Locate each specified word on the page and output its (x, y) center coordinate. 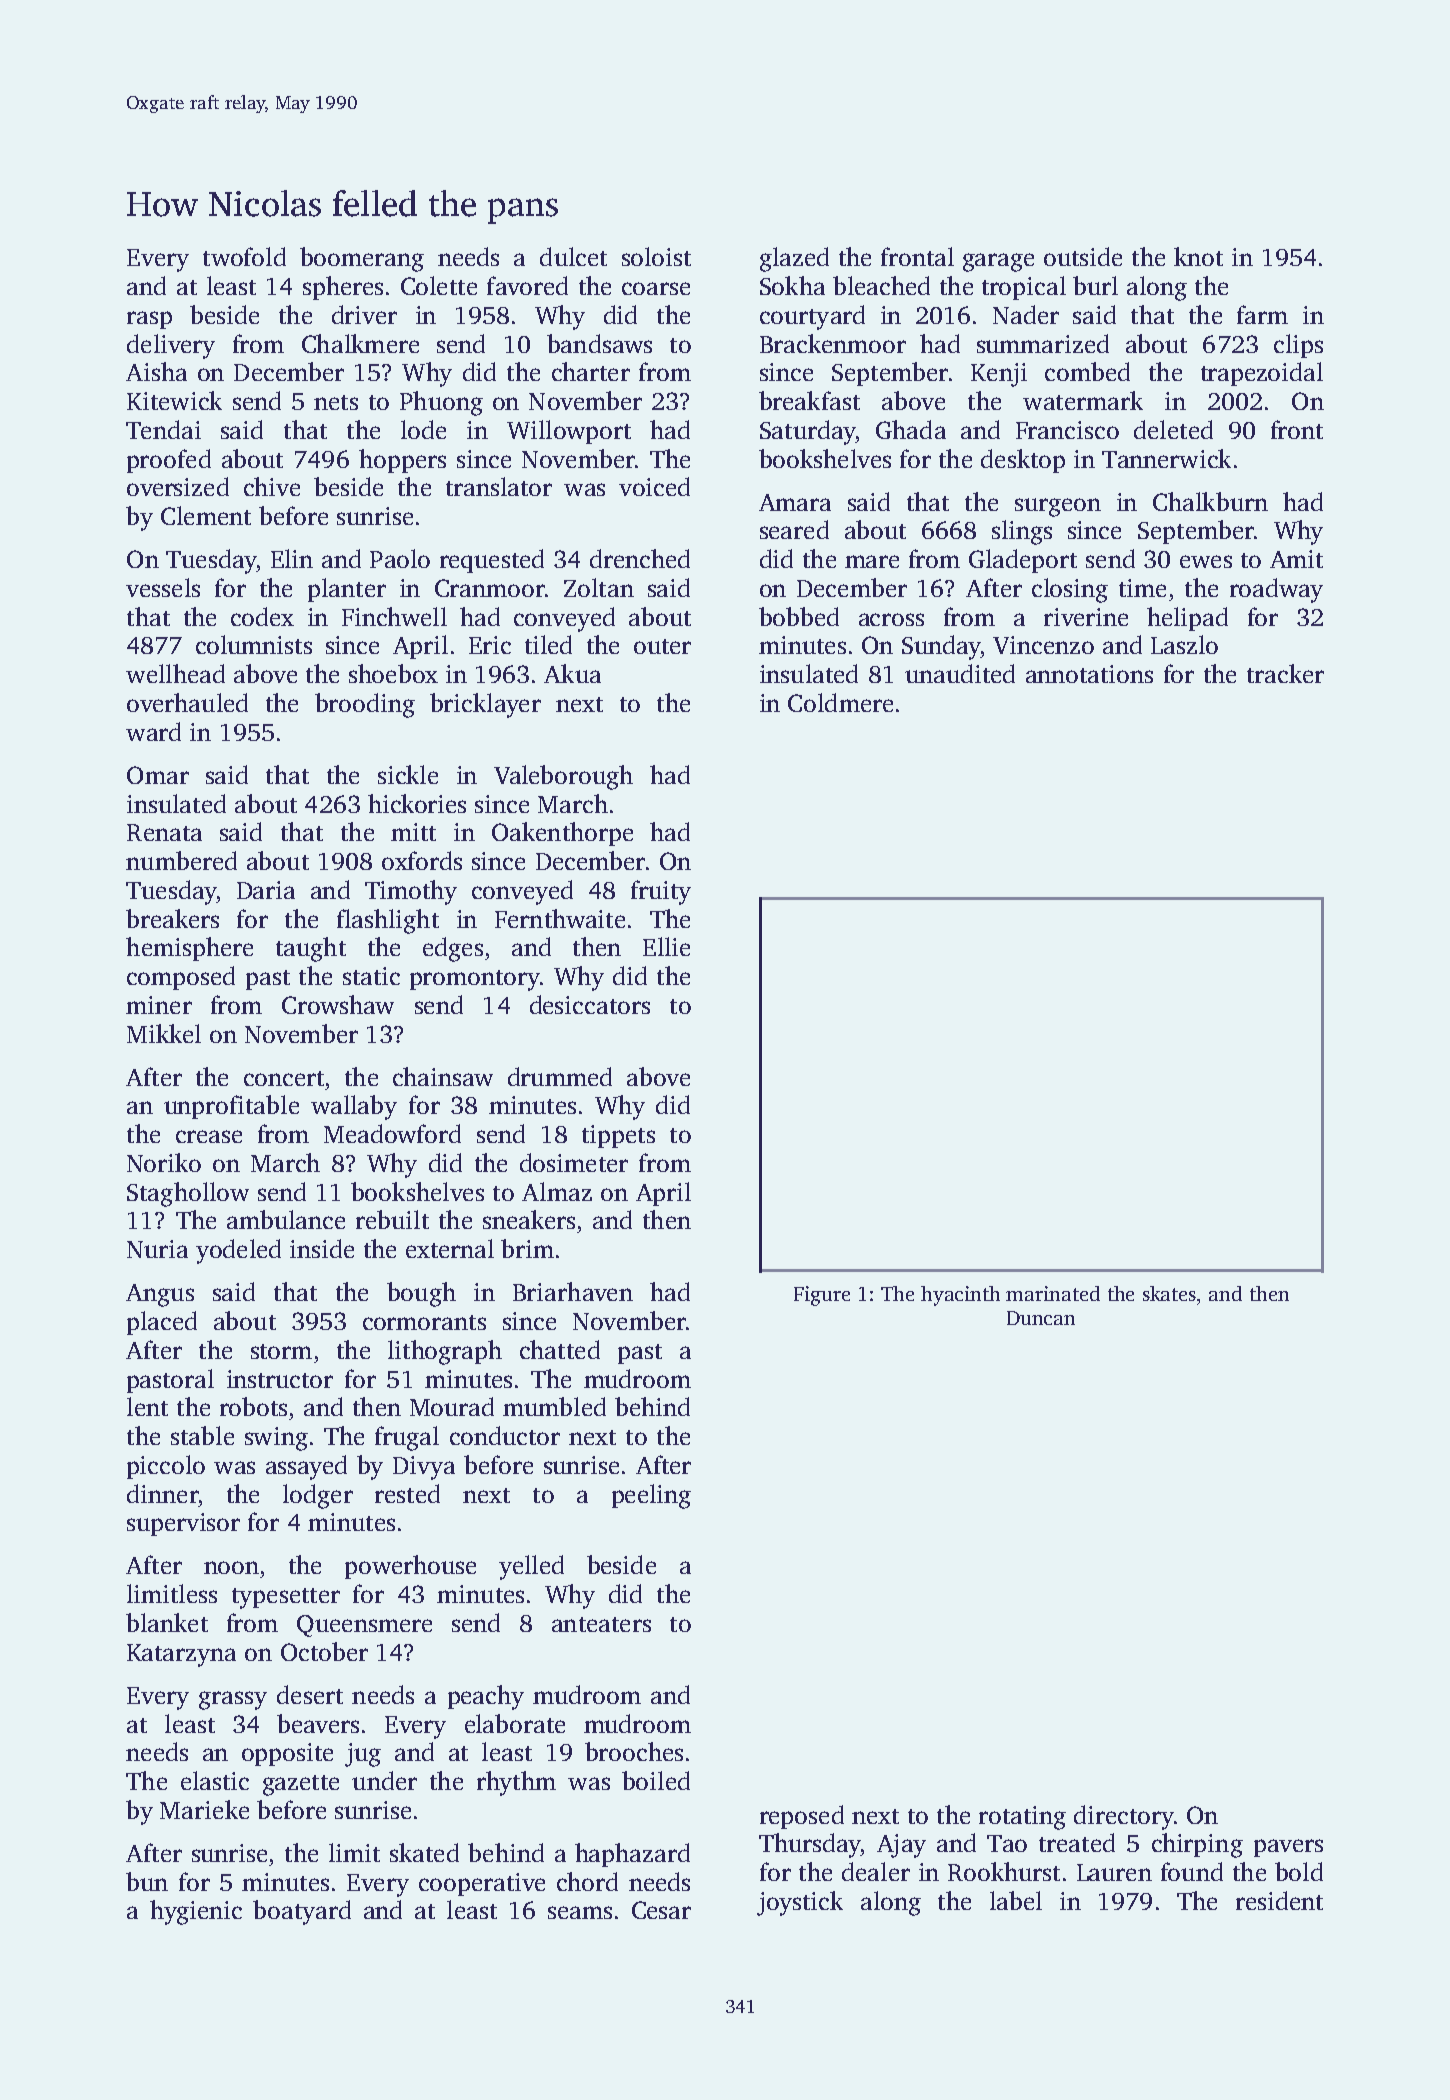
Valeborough (563, 777)
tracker (1285, 673)
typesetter (286, 1598)
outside (1083, 256)
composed (181, 978)
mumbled (554, 1406)
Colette (439, 285)
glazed (794, 259)
